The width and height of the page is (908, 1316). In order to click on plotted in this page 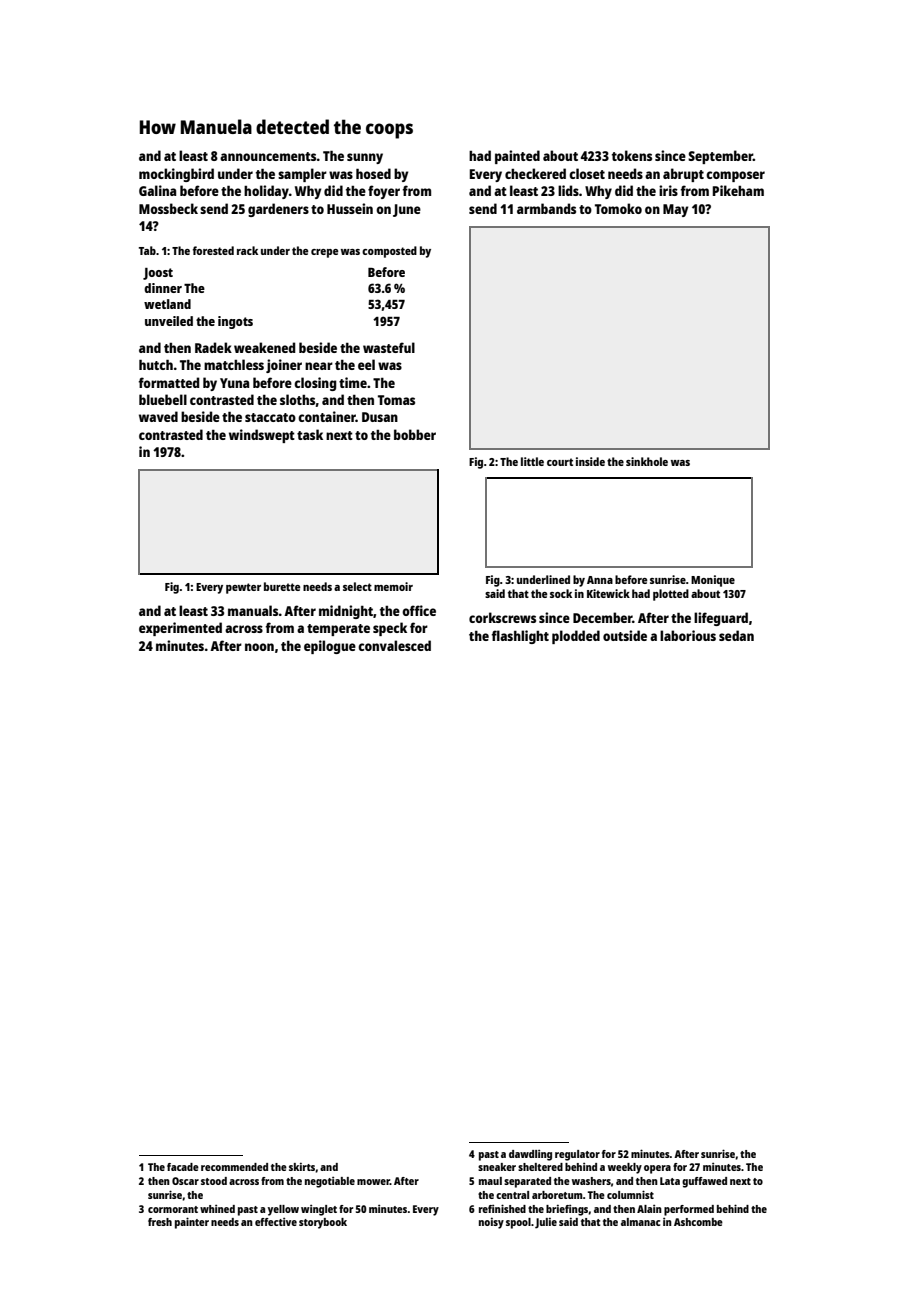, I will do `click(671, 595)`.
